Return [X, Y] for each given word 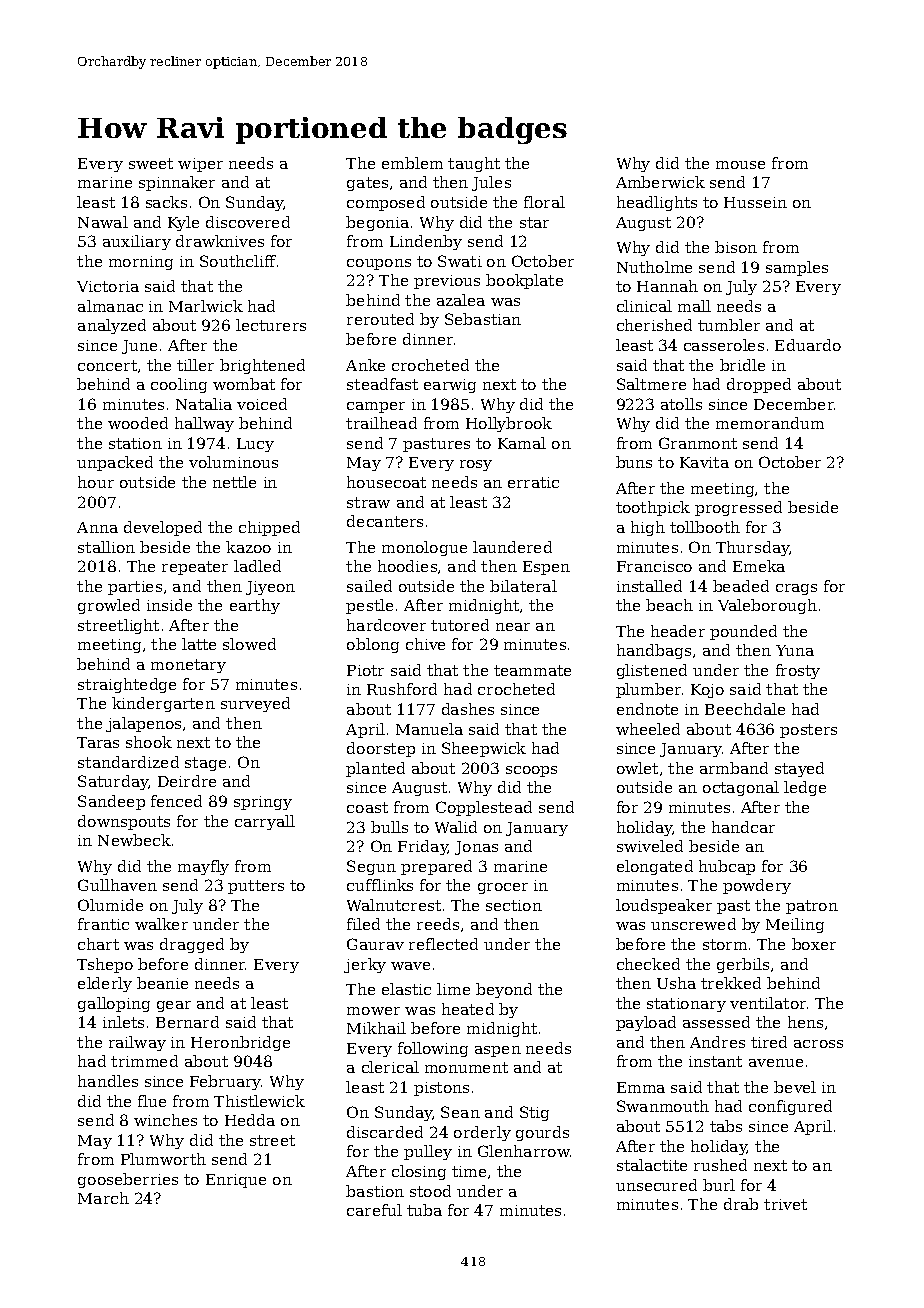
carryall [265, 822]
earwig [450, 386]
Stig [534, 1113]
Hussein [755, 202]
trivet [785, 1204]
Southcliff [238, 261]
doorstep [381, 749]
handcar [743, 827]
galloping [114, 1004]
